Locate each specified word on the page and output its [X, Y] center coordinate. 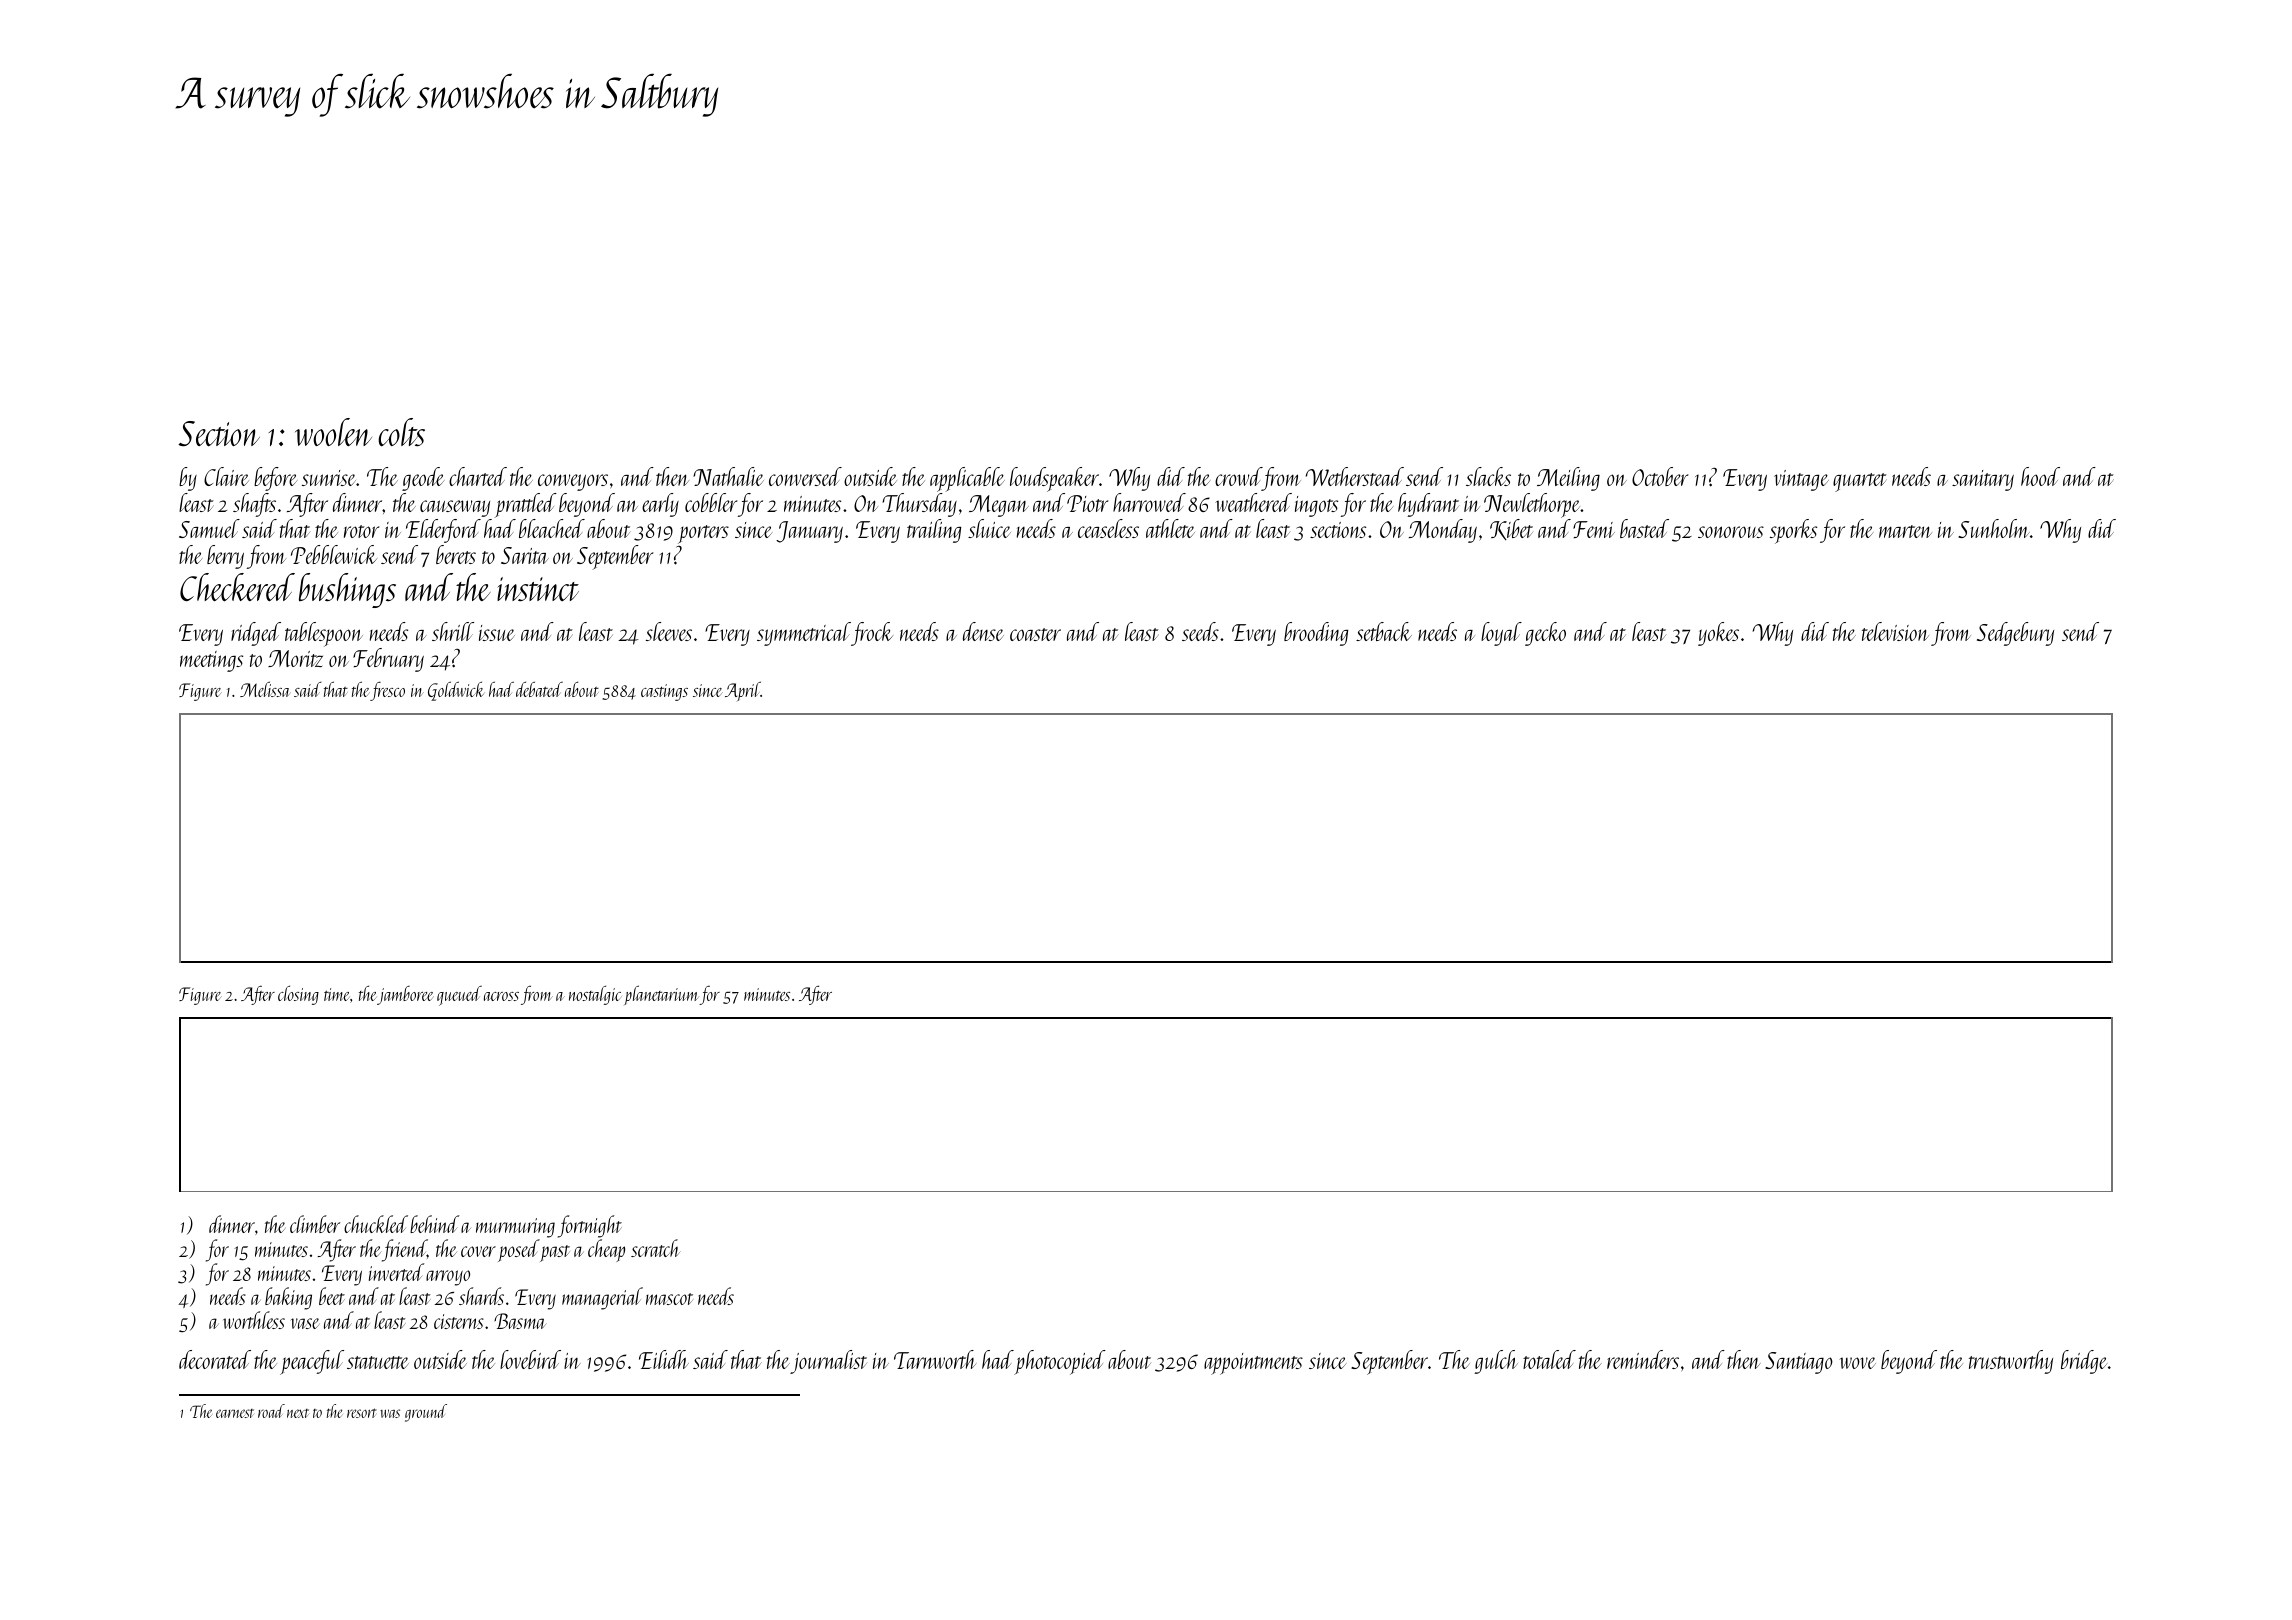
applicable [967, 479]
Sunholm [1994, 528]
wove [1857, 1363]
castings [664, 692]
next [298, 1413]
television [1895, 631]
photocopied [1060, 1362]
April [743, 691]
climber [315, 1224]
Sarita [525, 555]
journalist [828, 1362]
